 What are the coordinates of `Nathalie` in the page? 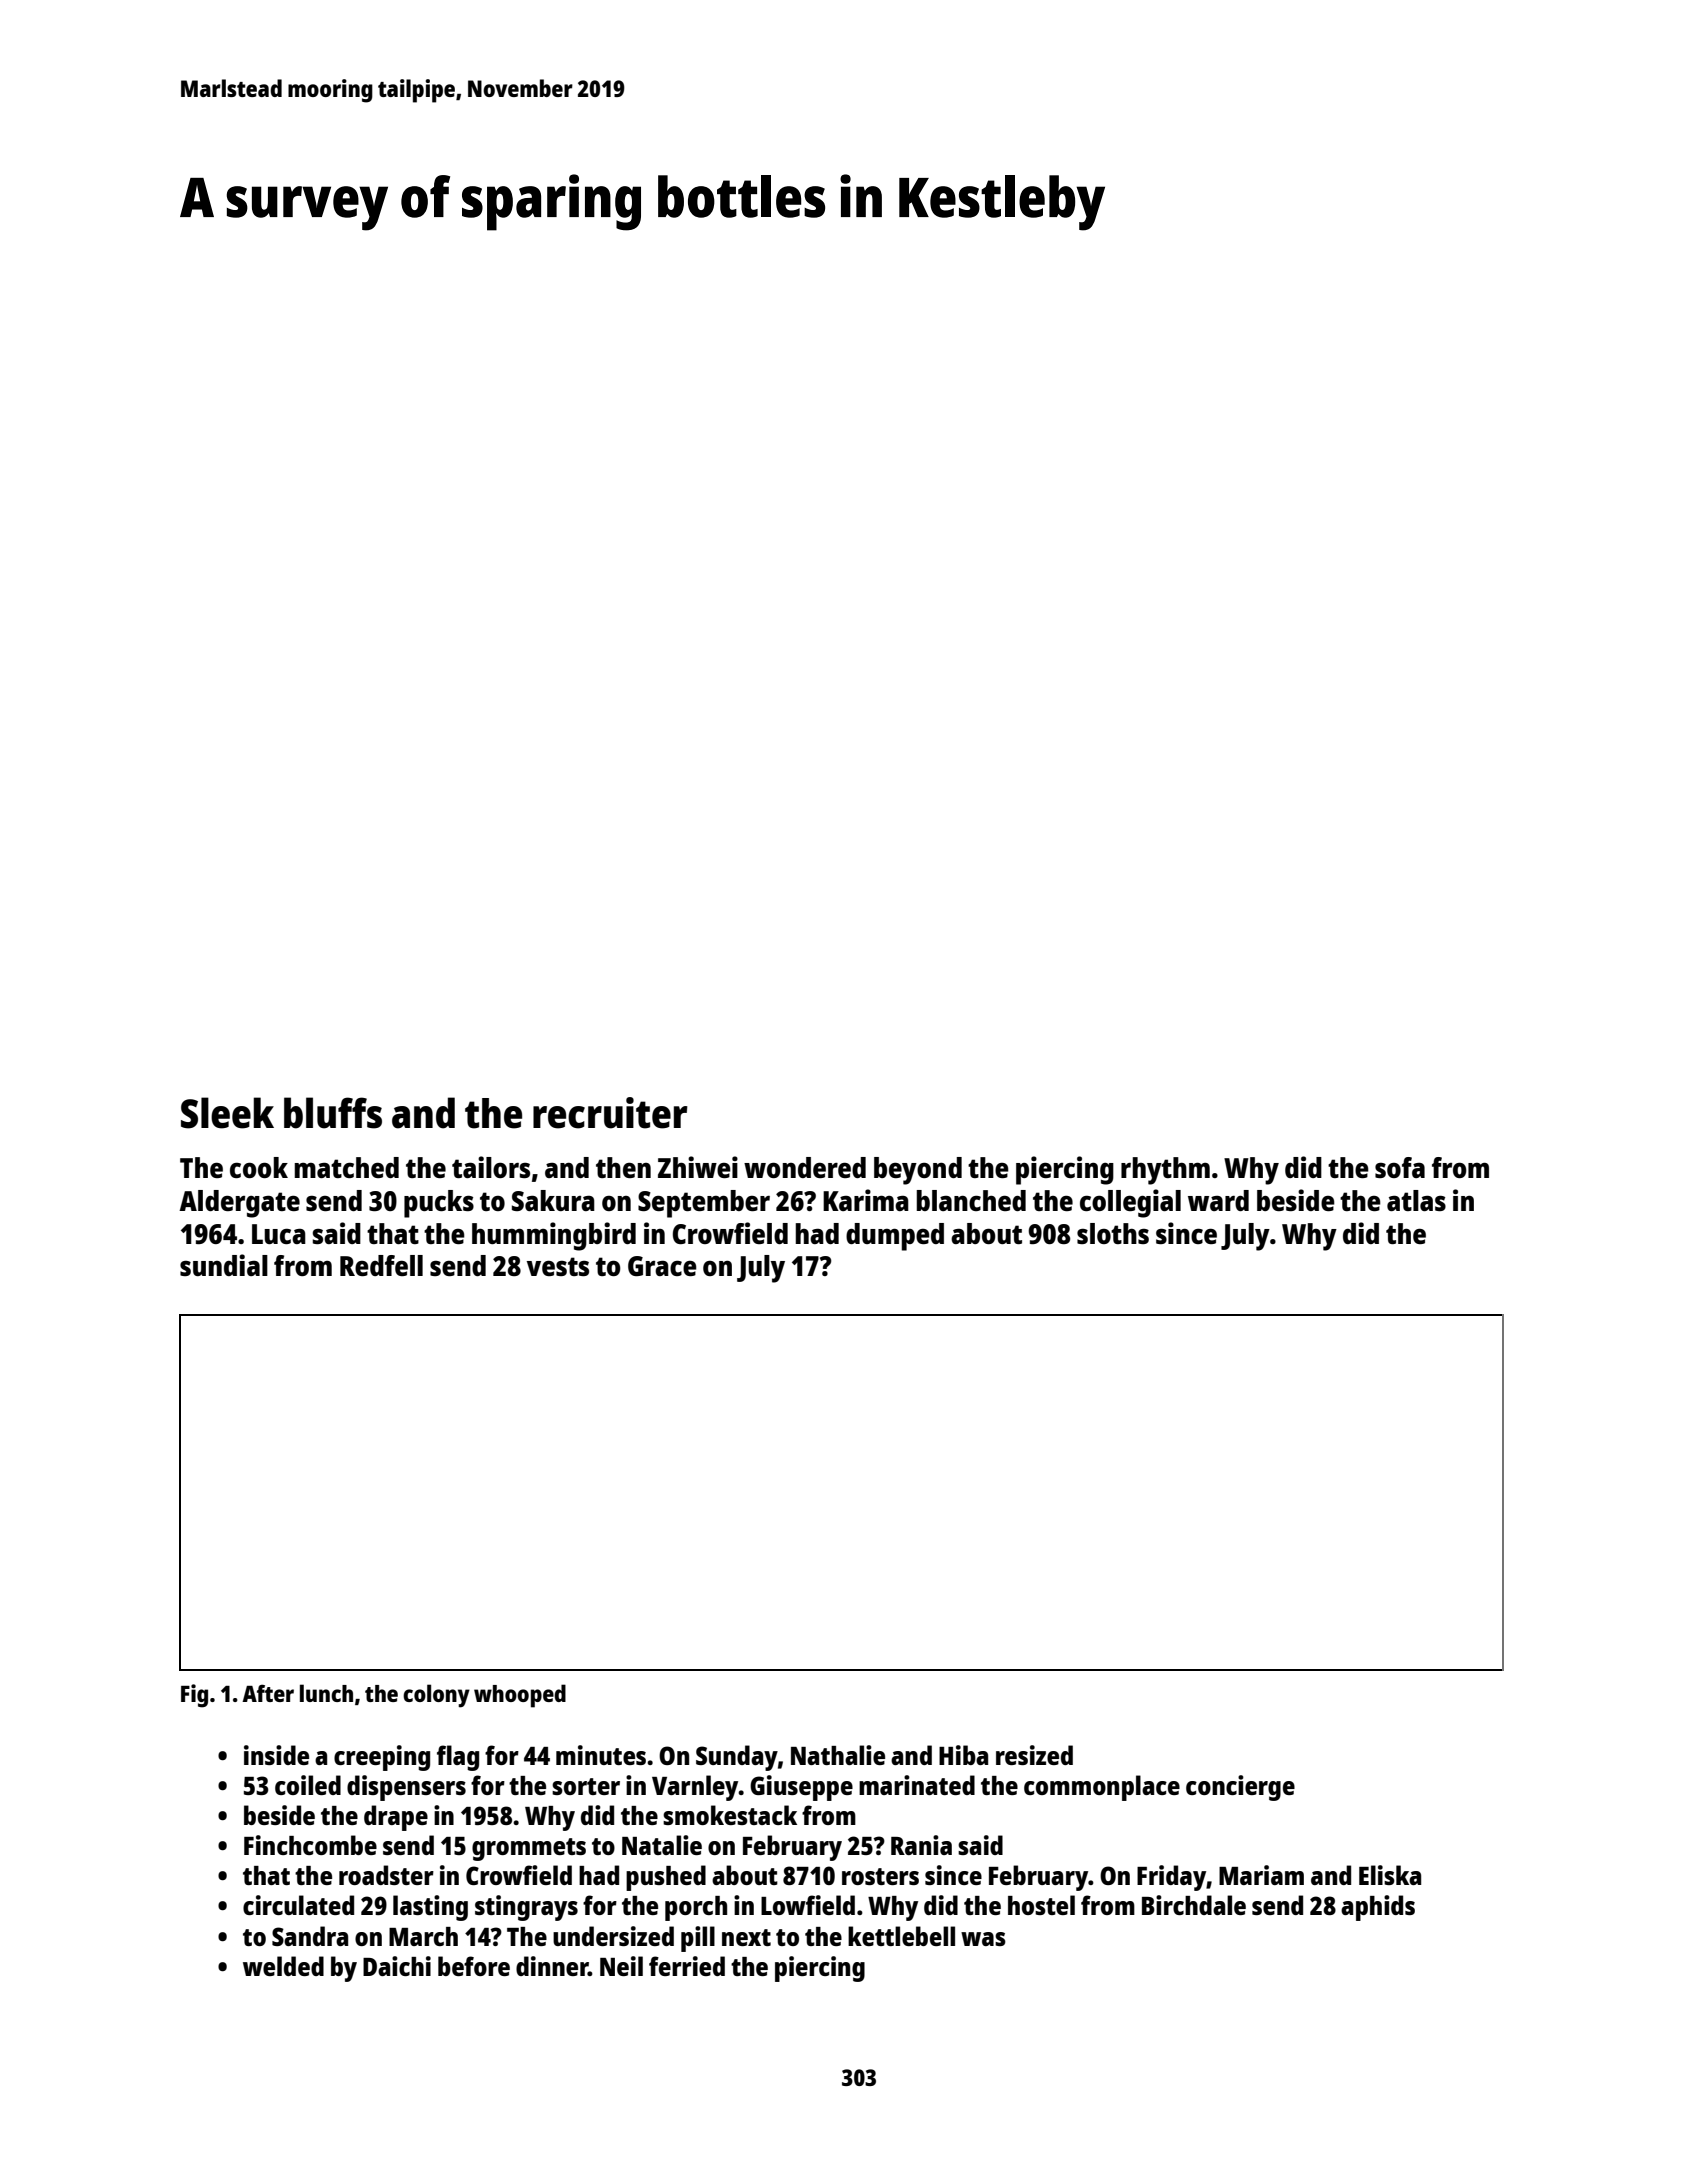 It's located at (838, 1755).
